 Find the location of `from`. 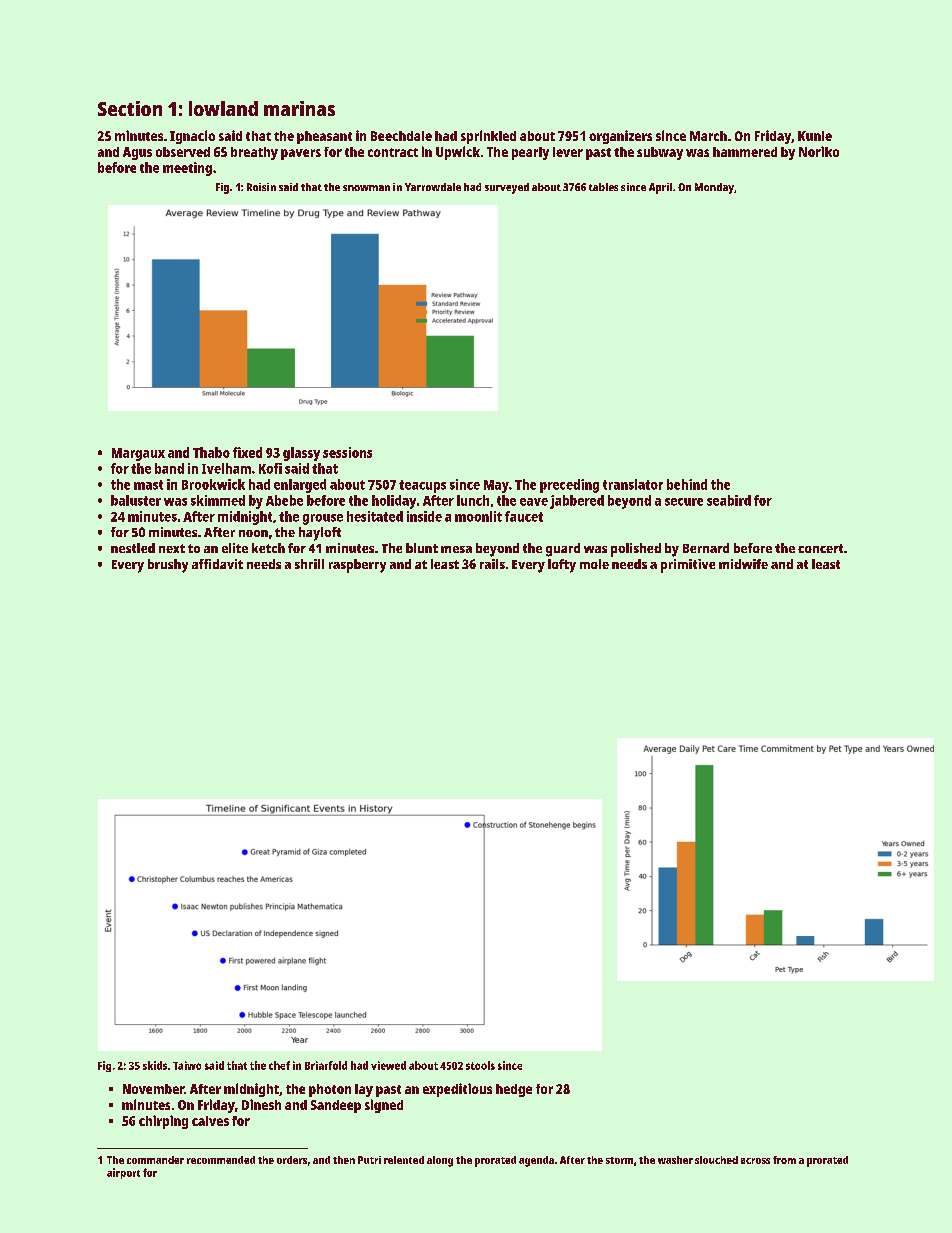

from is located at coordinates (784, 1160).
